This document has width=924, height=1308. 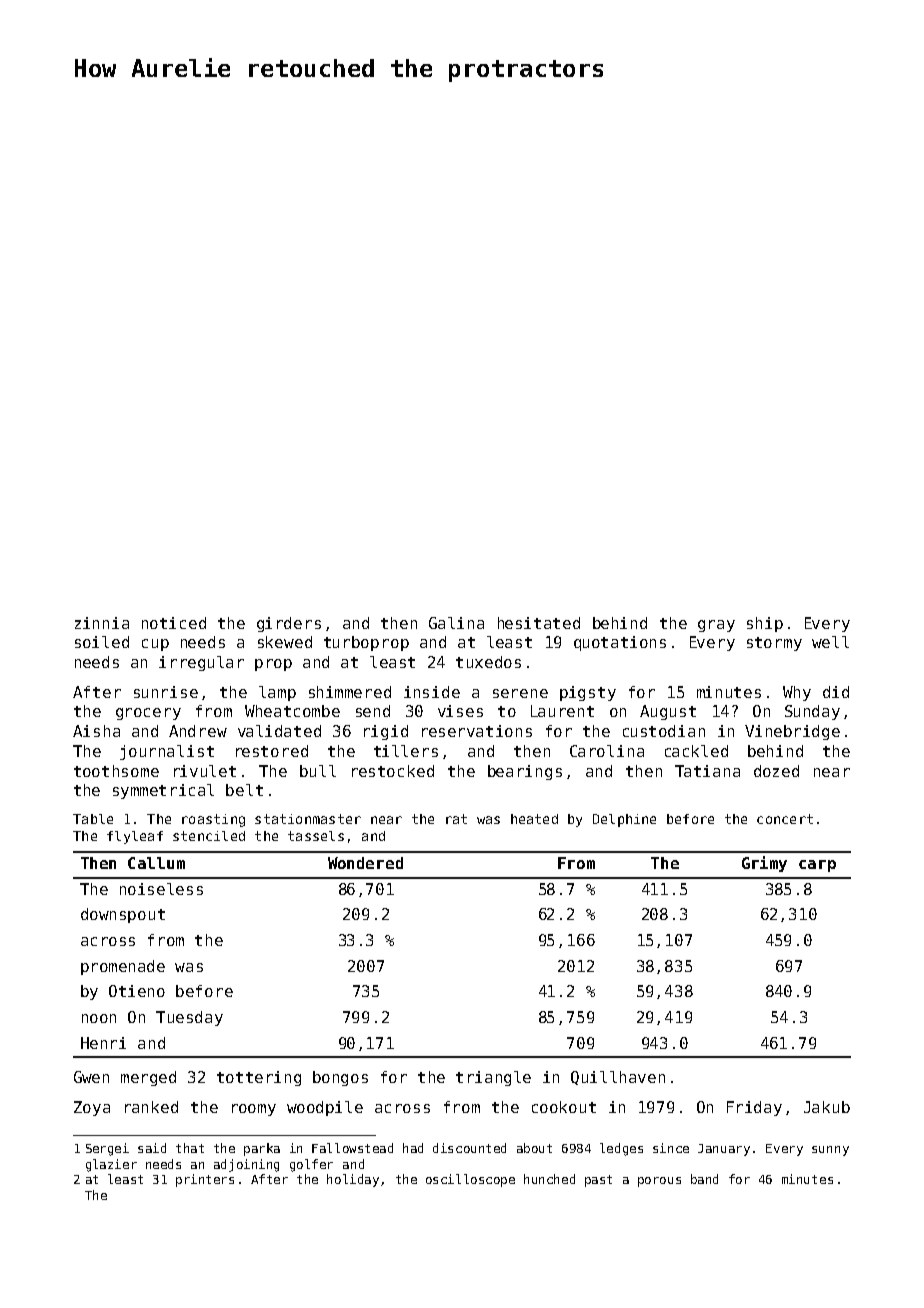 I want to click on promenade, so click(x=123, y=967).
